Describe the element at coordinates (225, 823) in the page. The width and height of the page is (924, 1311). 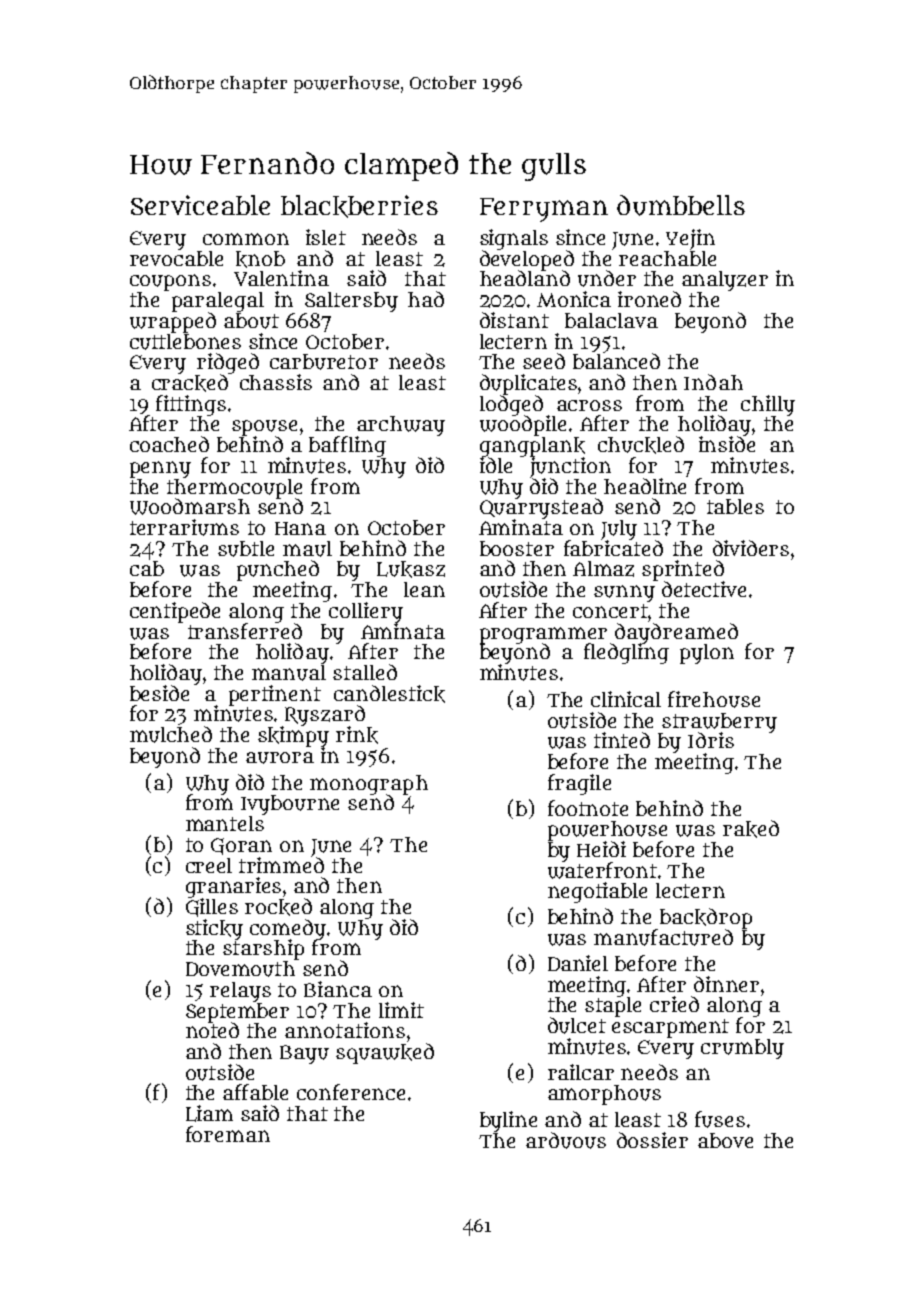
I see `mantels` at that location.
